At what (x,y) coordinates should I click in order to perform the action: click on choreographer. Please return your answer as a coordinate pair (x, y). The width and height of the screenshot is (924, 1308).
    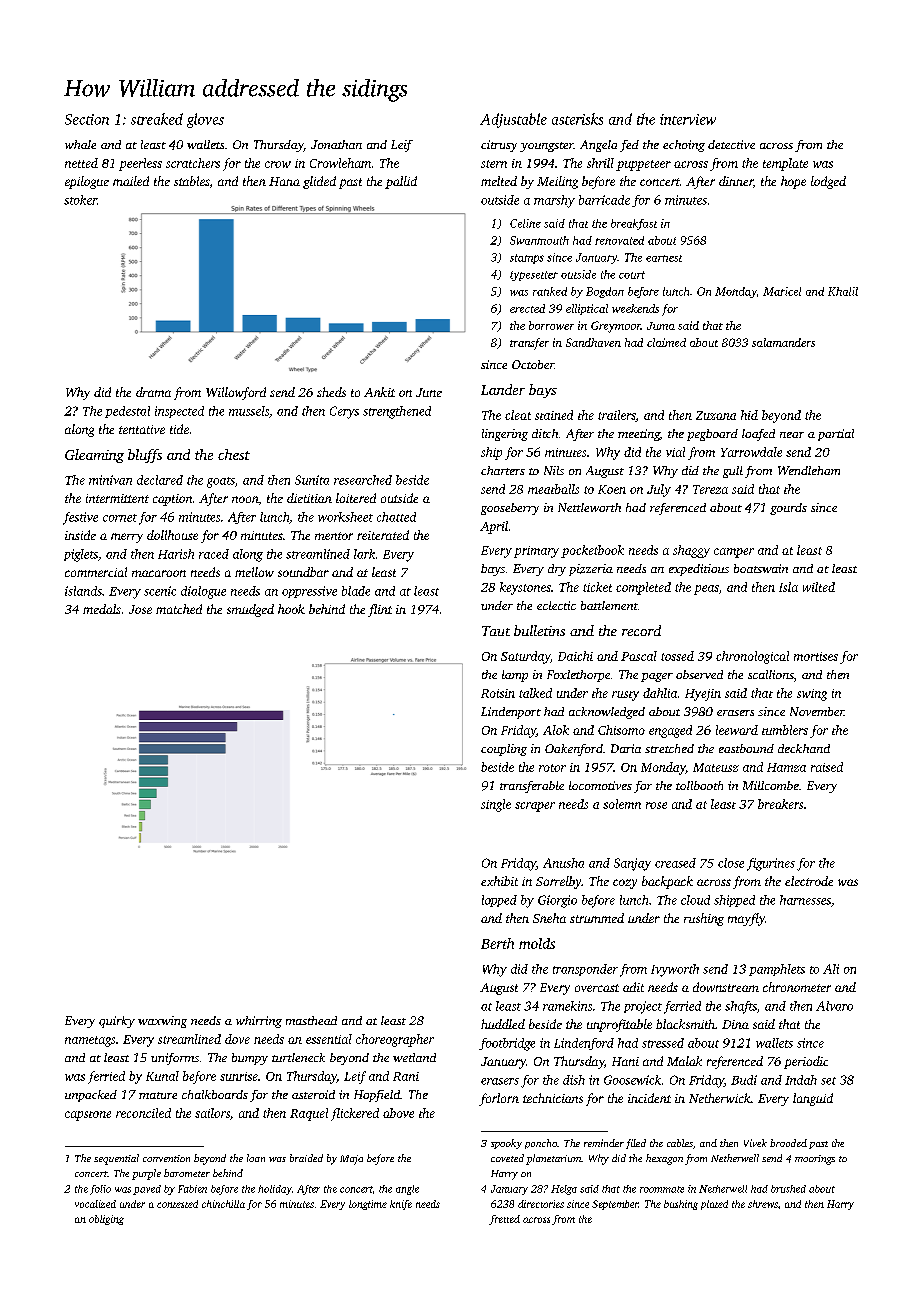
    Looking at the image, I should click on (395, 1040).
